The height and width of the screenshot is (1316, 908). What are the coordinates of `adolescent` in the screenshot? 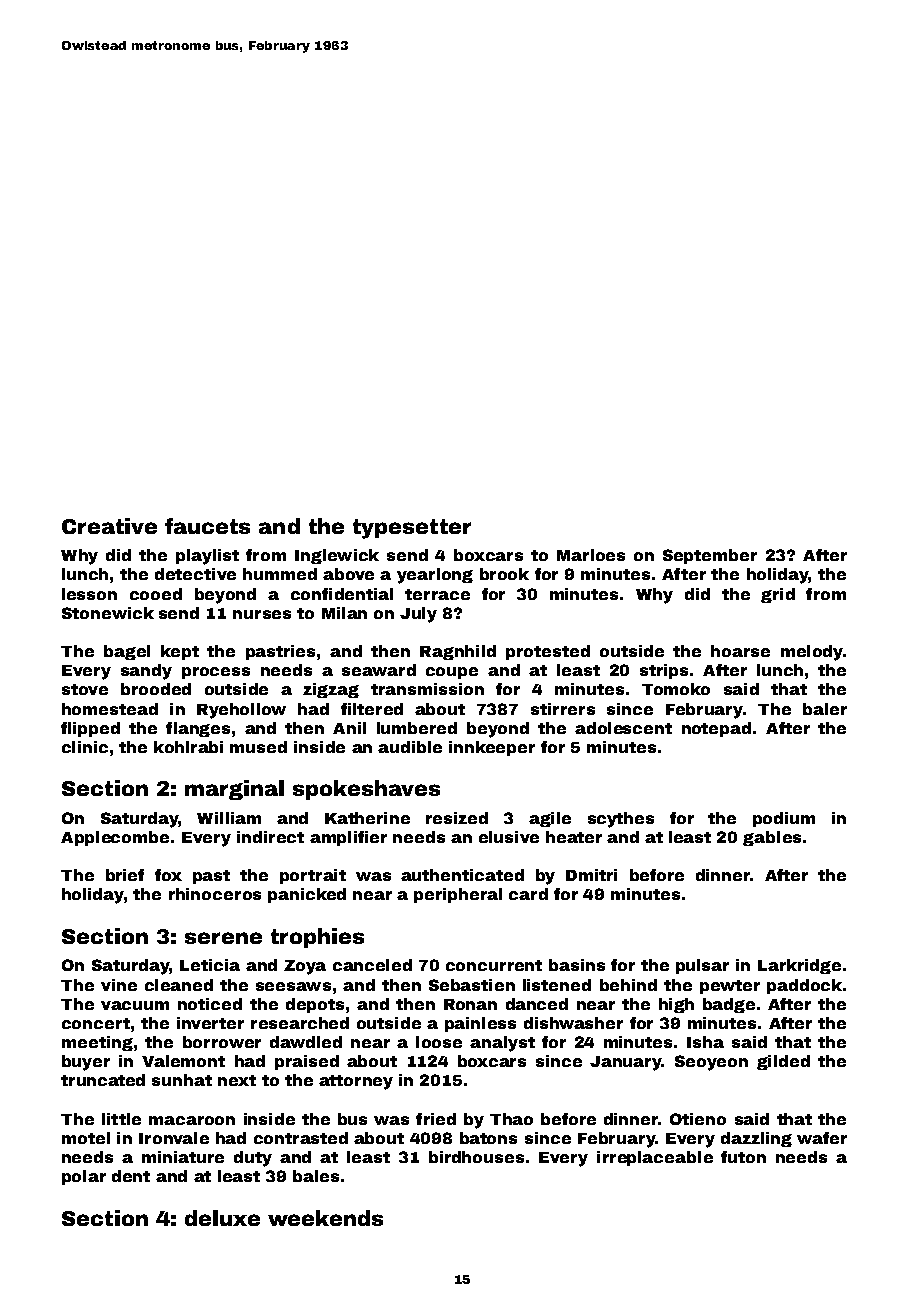 It's located at (623, 728).
